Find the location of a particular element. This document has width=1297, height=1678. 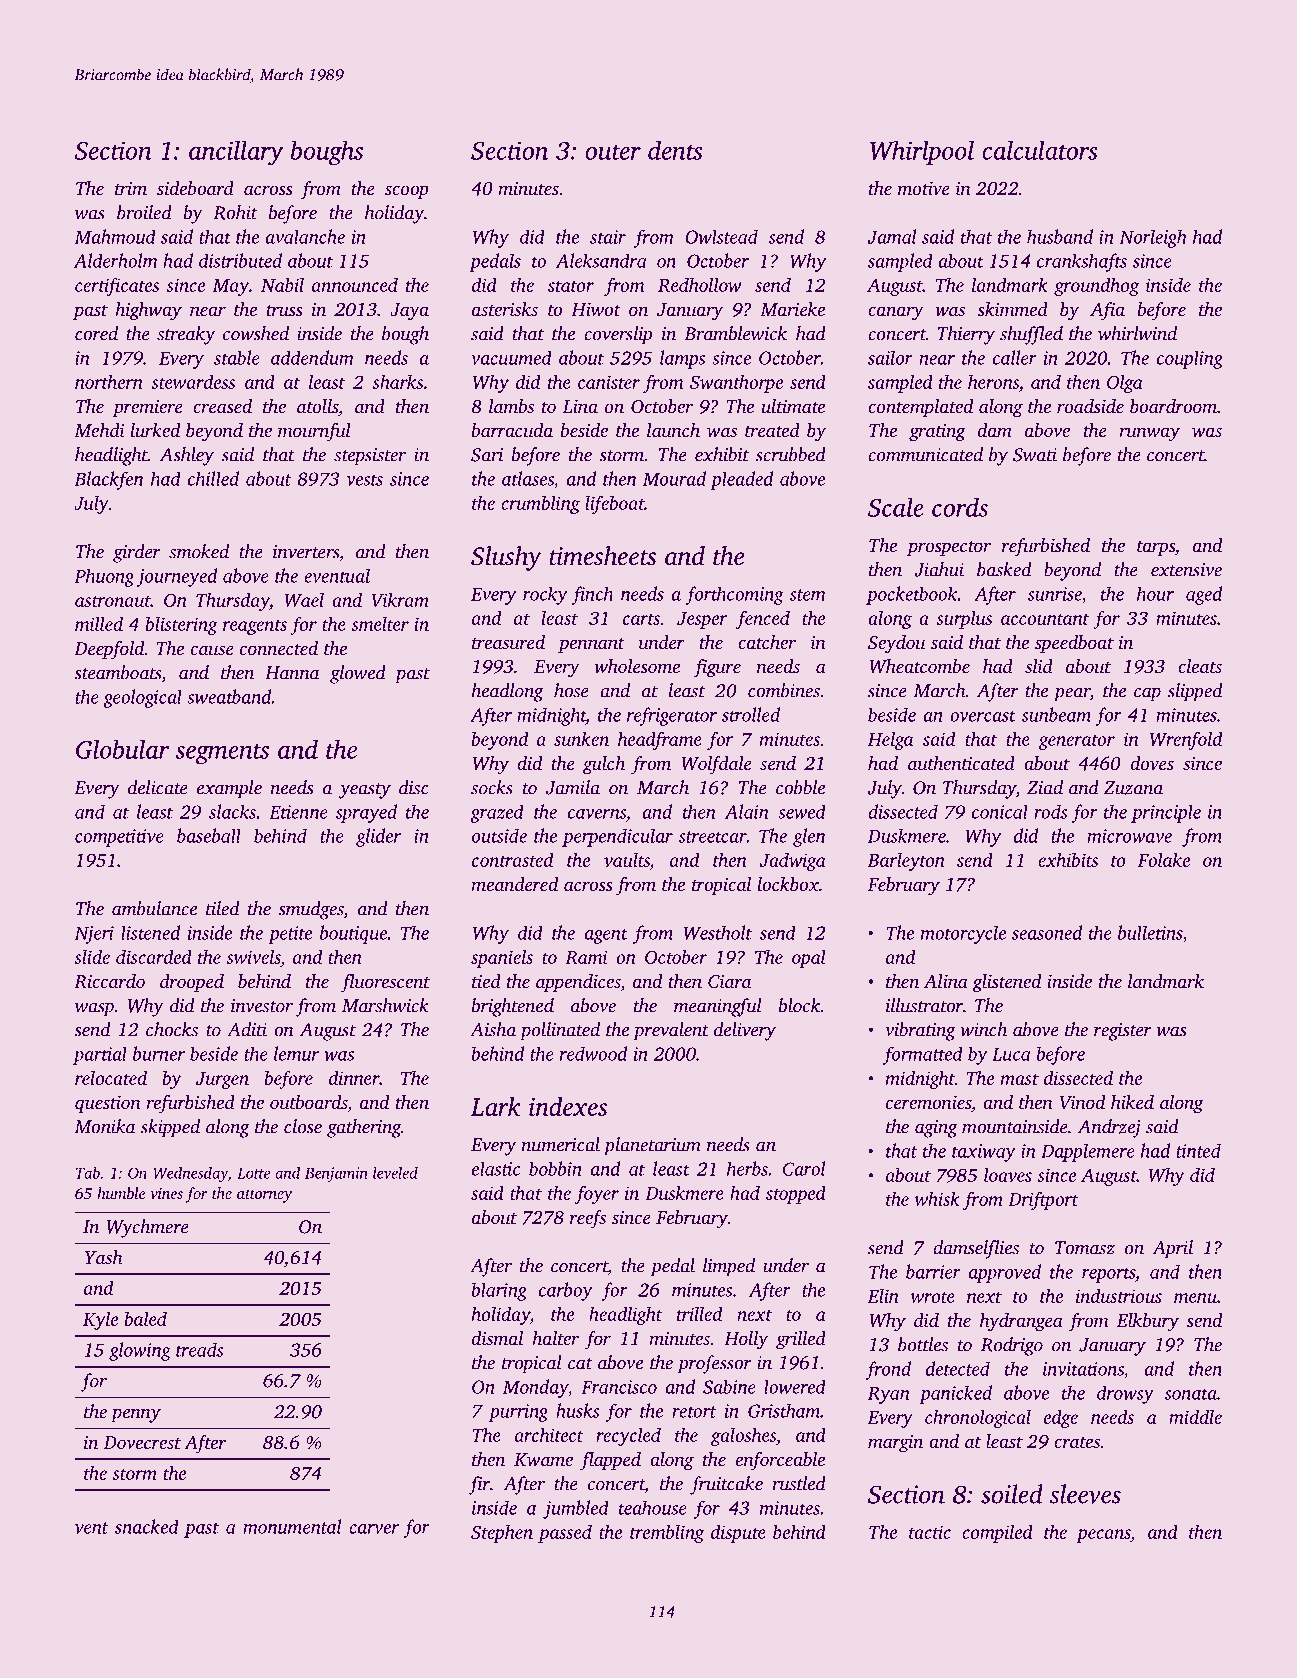

indexes is located at coordinates (568, 1106).
